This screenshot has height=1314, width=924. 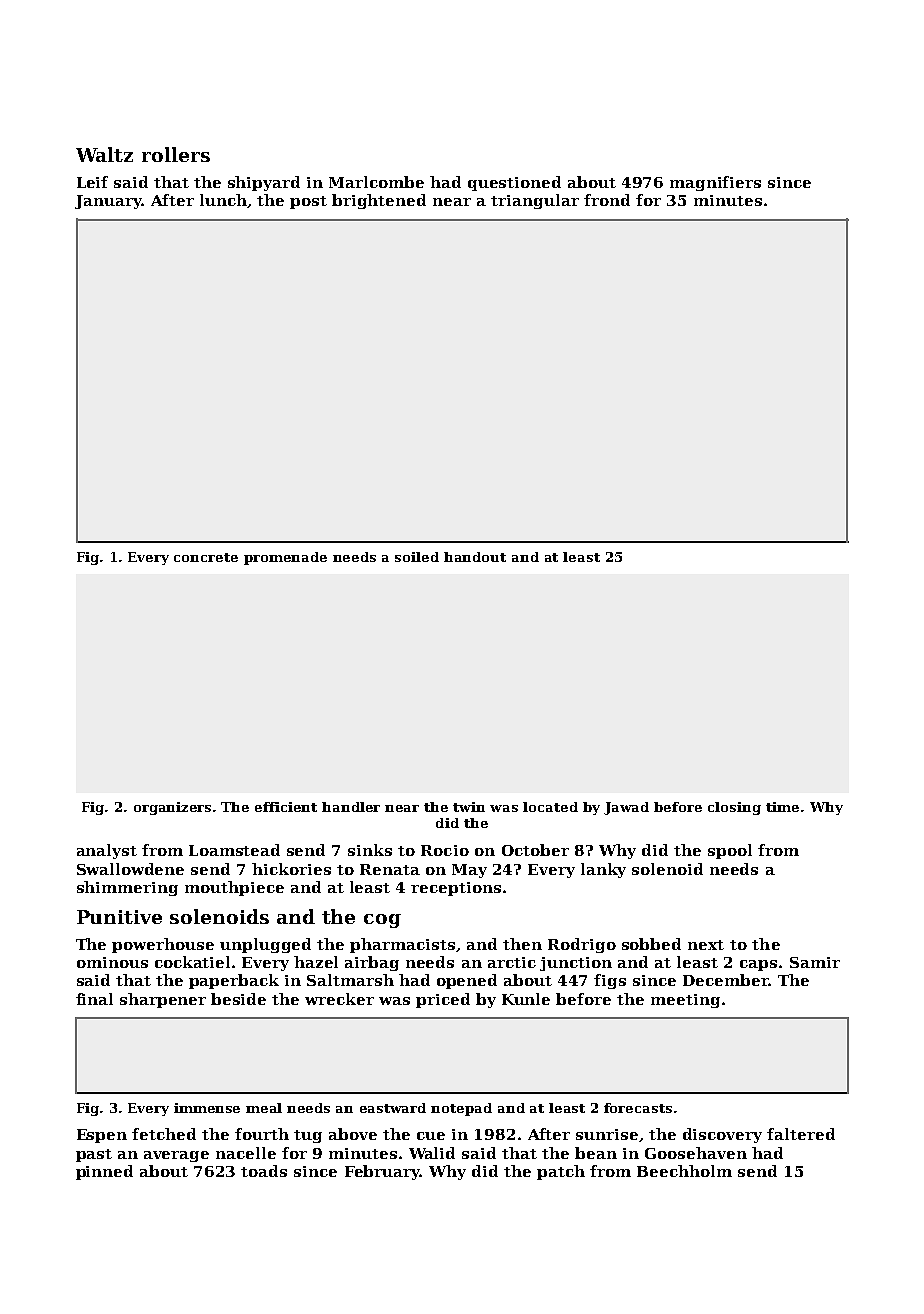 What do you see at coordinates (730, 851) in the screenshot?
I see `spool` at bounding box center [730, 851].
